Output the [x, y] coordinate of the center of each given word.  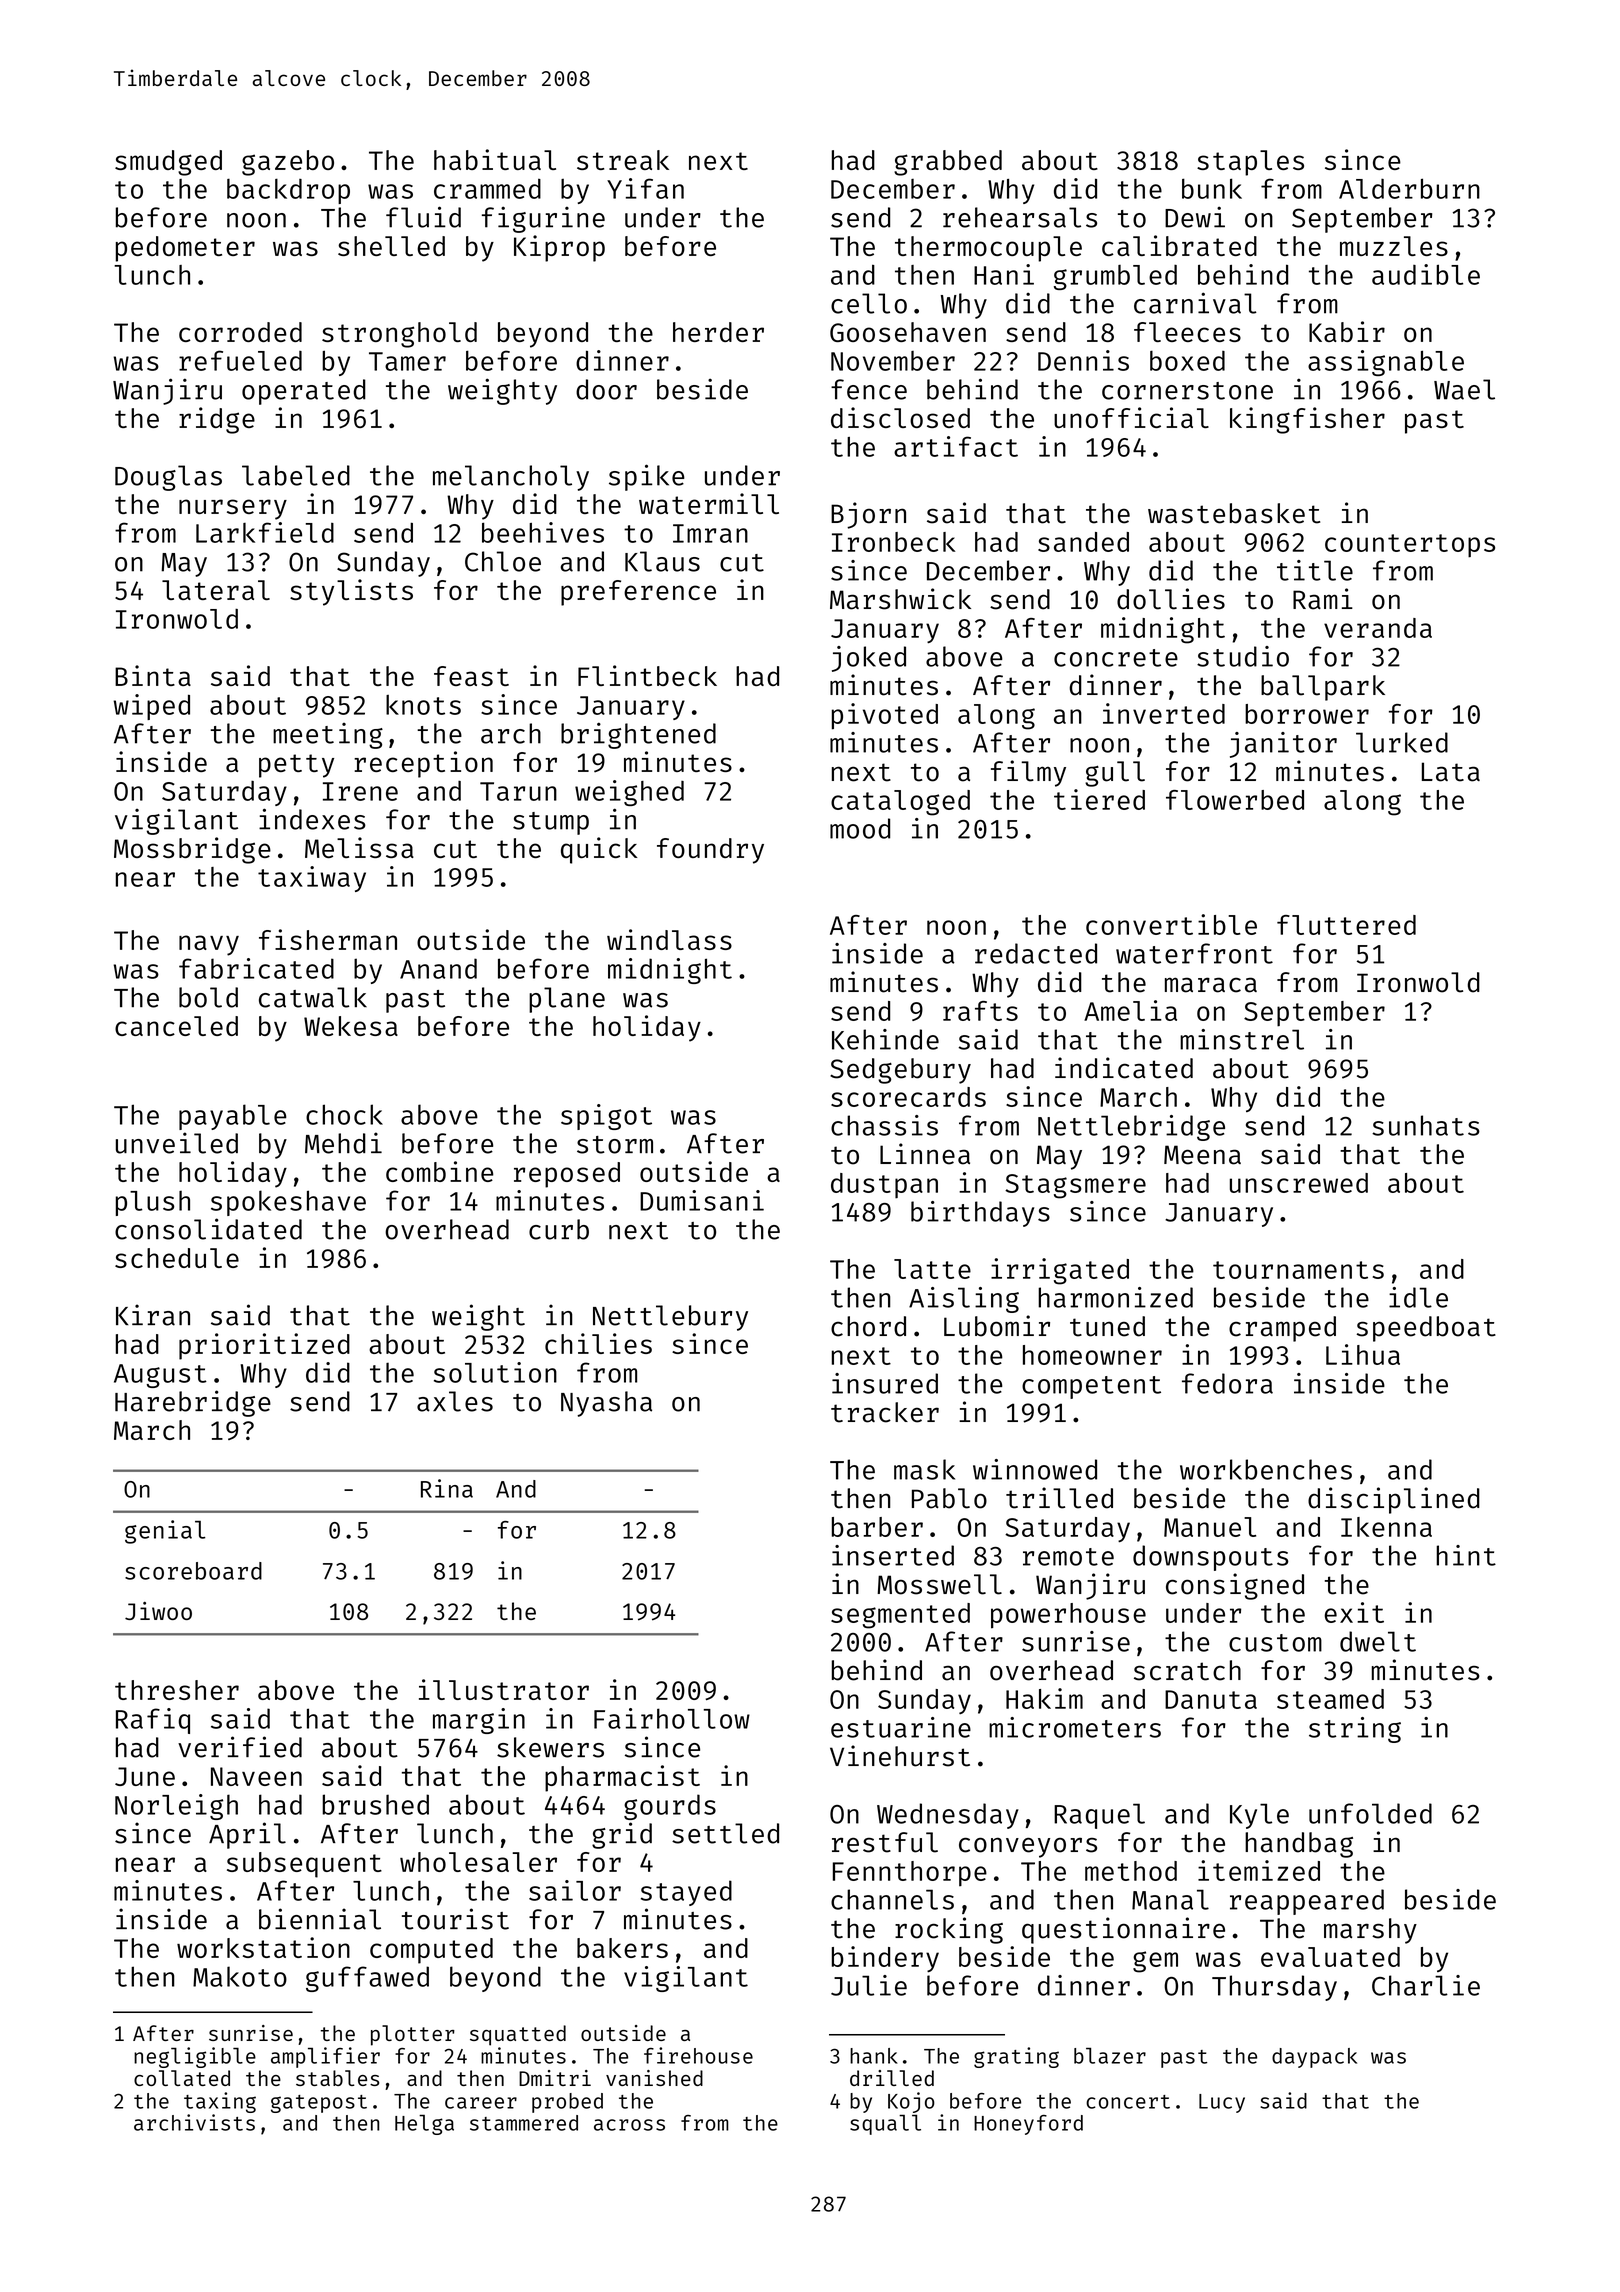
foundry [710, 851]
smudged [168, 163]
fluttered [1346, 925]
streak [623, 160]
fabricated [256, 968]
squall [885, 2124]
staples [1250, 163]
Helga [424, 2124]
